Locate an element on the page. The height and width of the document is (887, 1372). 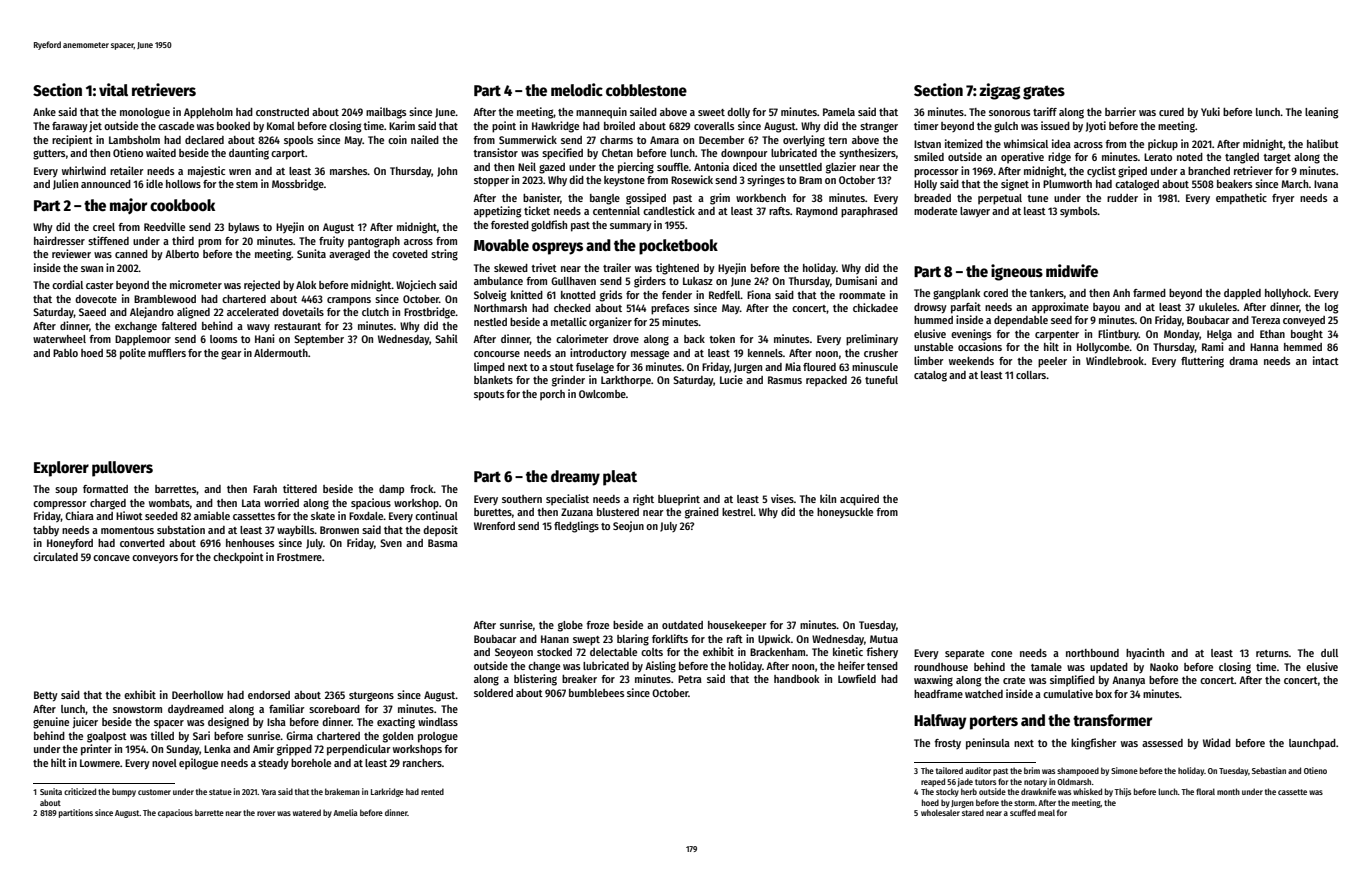
leaning is located at coordinates (1321, 113).
